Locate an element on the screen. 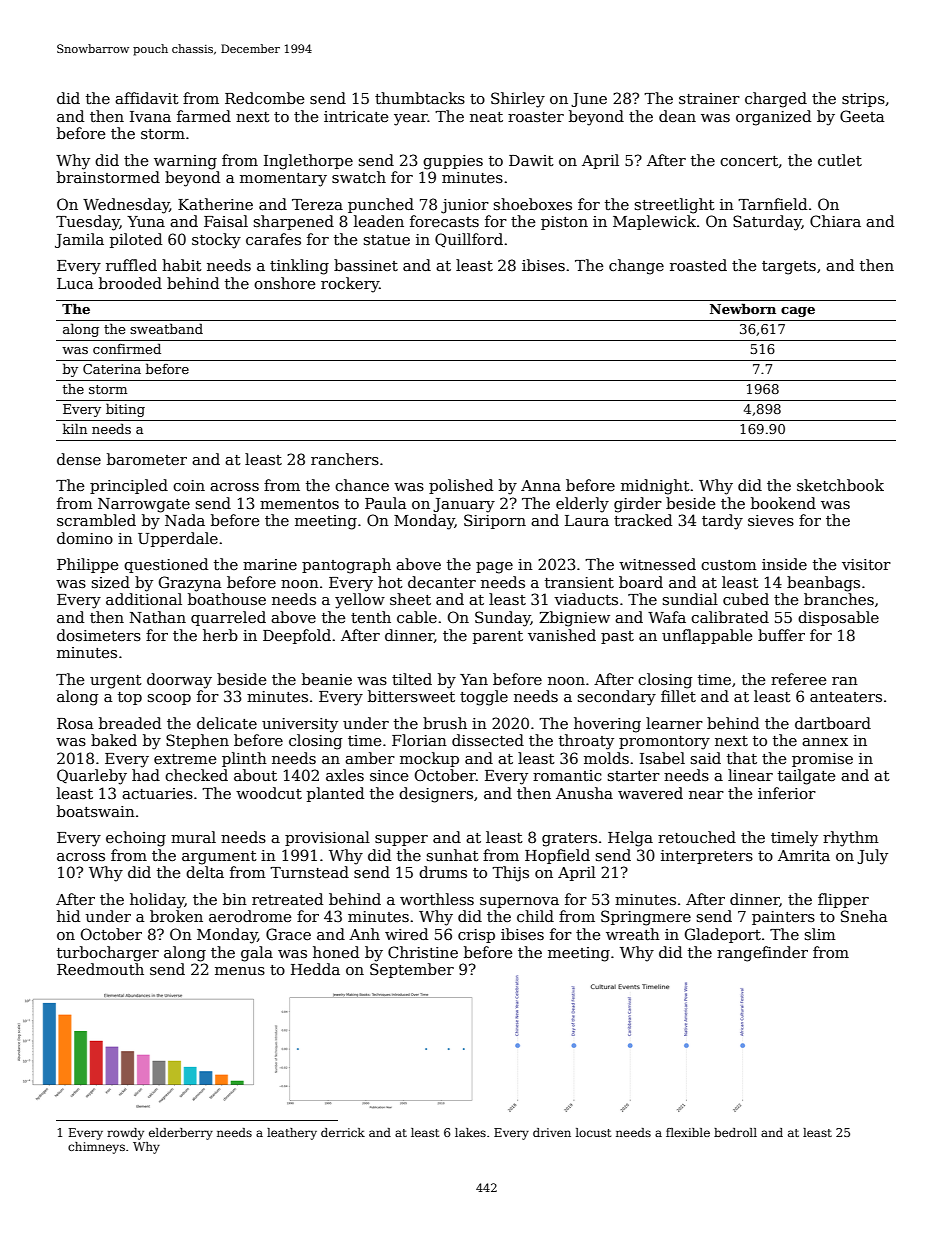 This screenshot has height=1233, width=952. hid is located at coordinates (68, 916).
